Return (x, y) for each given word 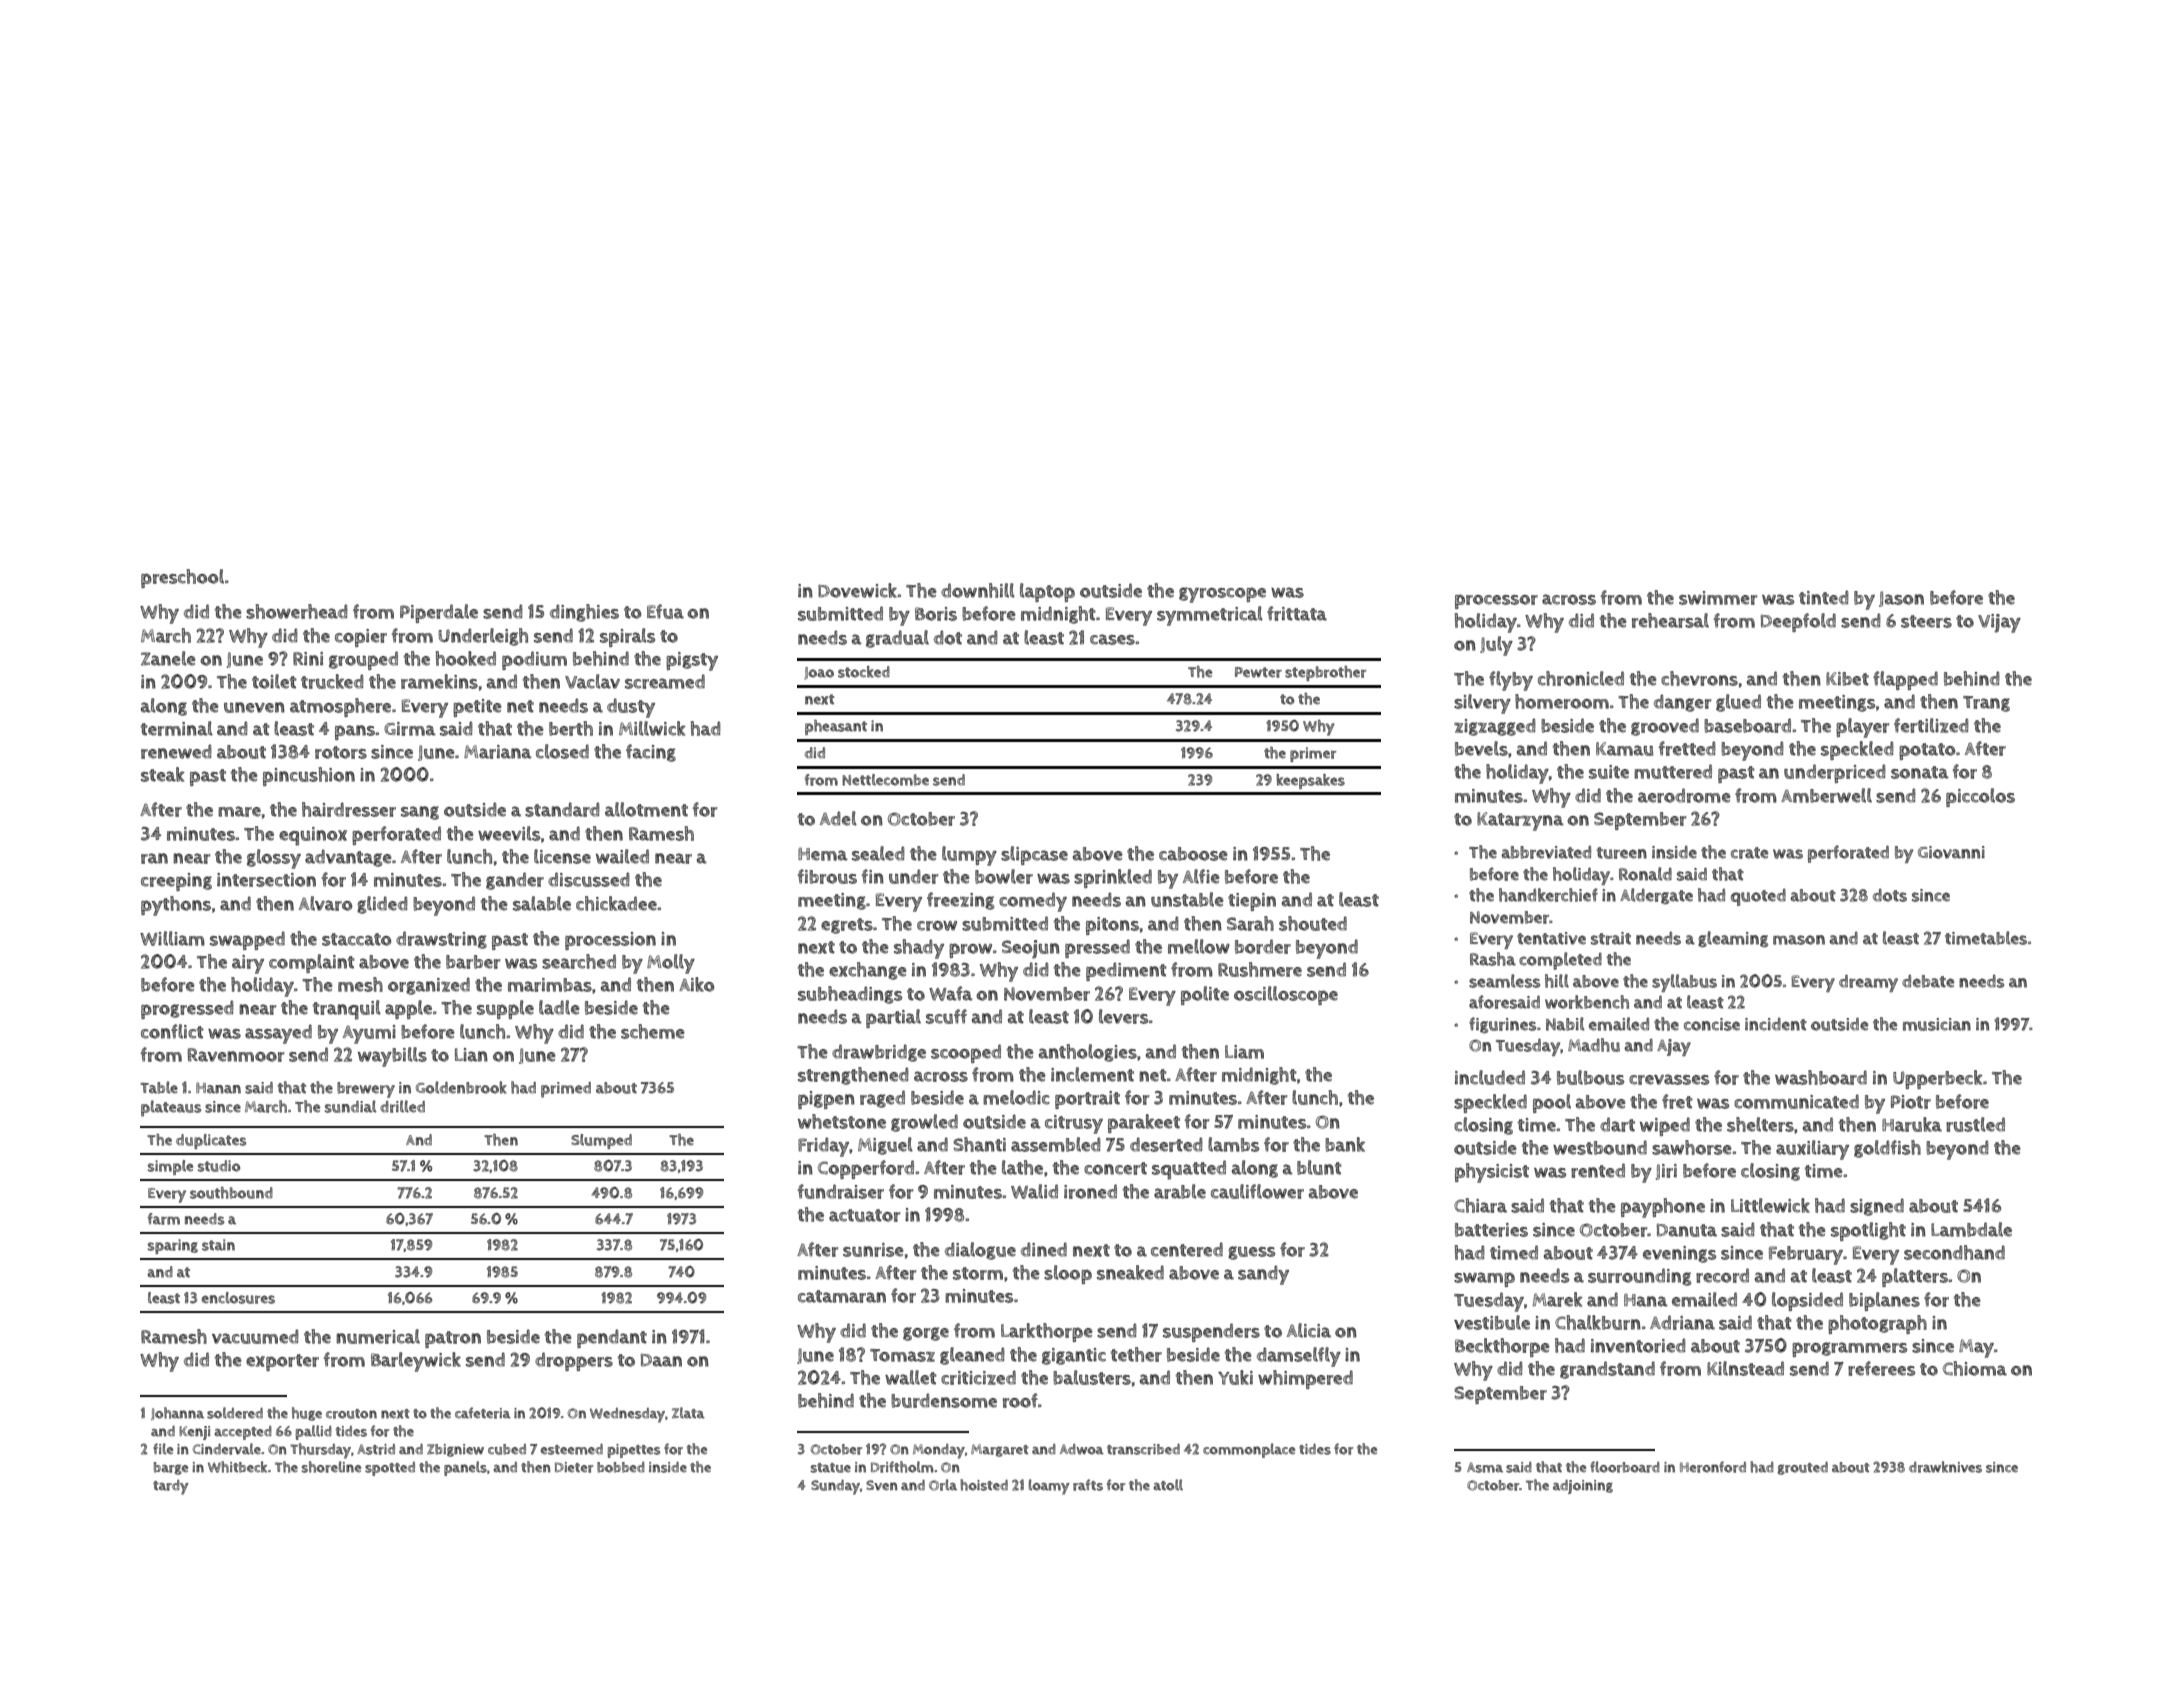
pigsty (692, 661)
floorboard (1625, 1467)
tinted (1824, 597)
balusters (1092, 1377)
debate (1928, 981)
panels (465, 1468)
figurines (1502, 1025)
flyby (1511, 681)
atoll (1168, 1485)
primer (1313, 754)
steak (163, 774)
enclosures (238, 1298)
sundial (350, 1106)
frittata (1297, 613)
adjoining (1583, 1487)
